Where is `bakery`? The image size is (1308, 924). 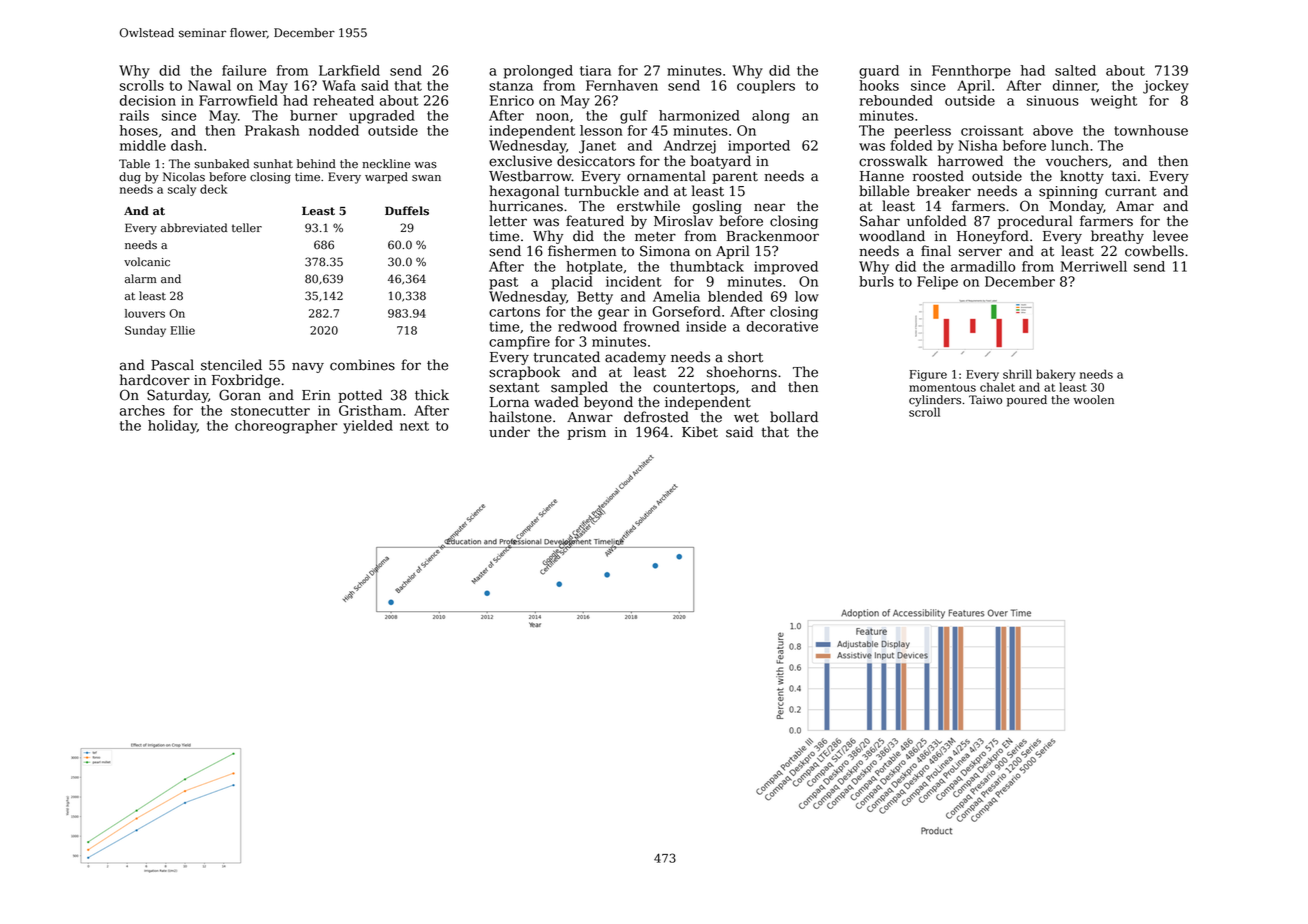 bakery is located at coordinates (1055, 375).
